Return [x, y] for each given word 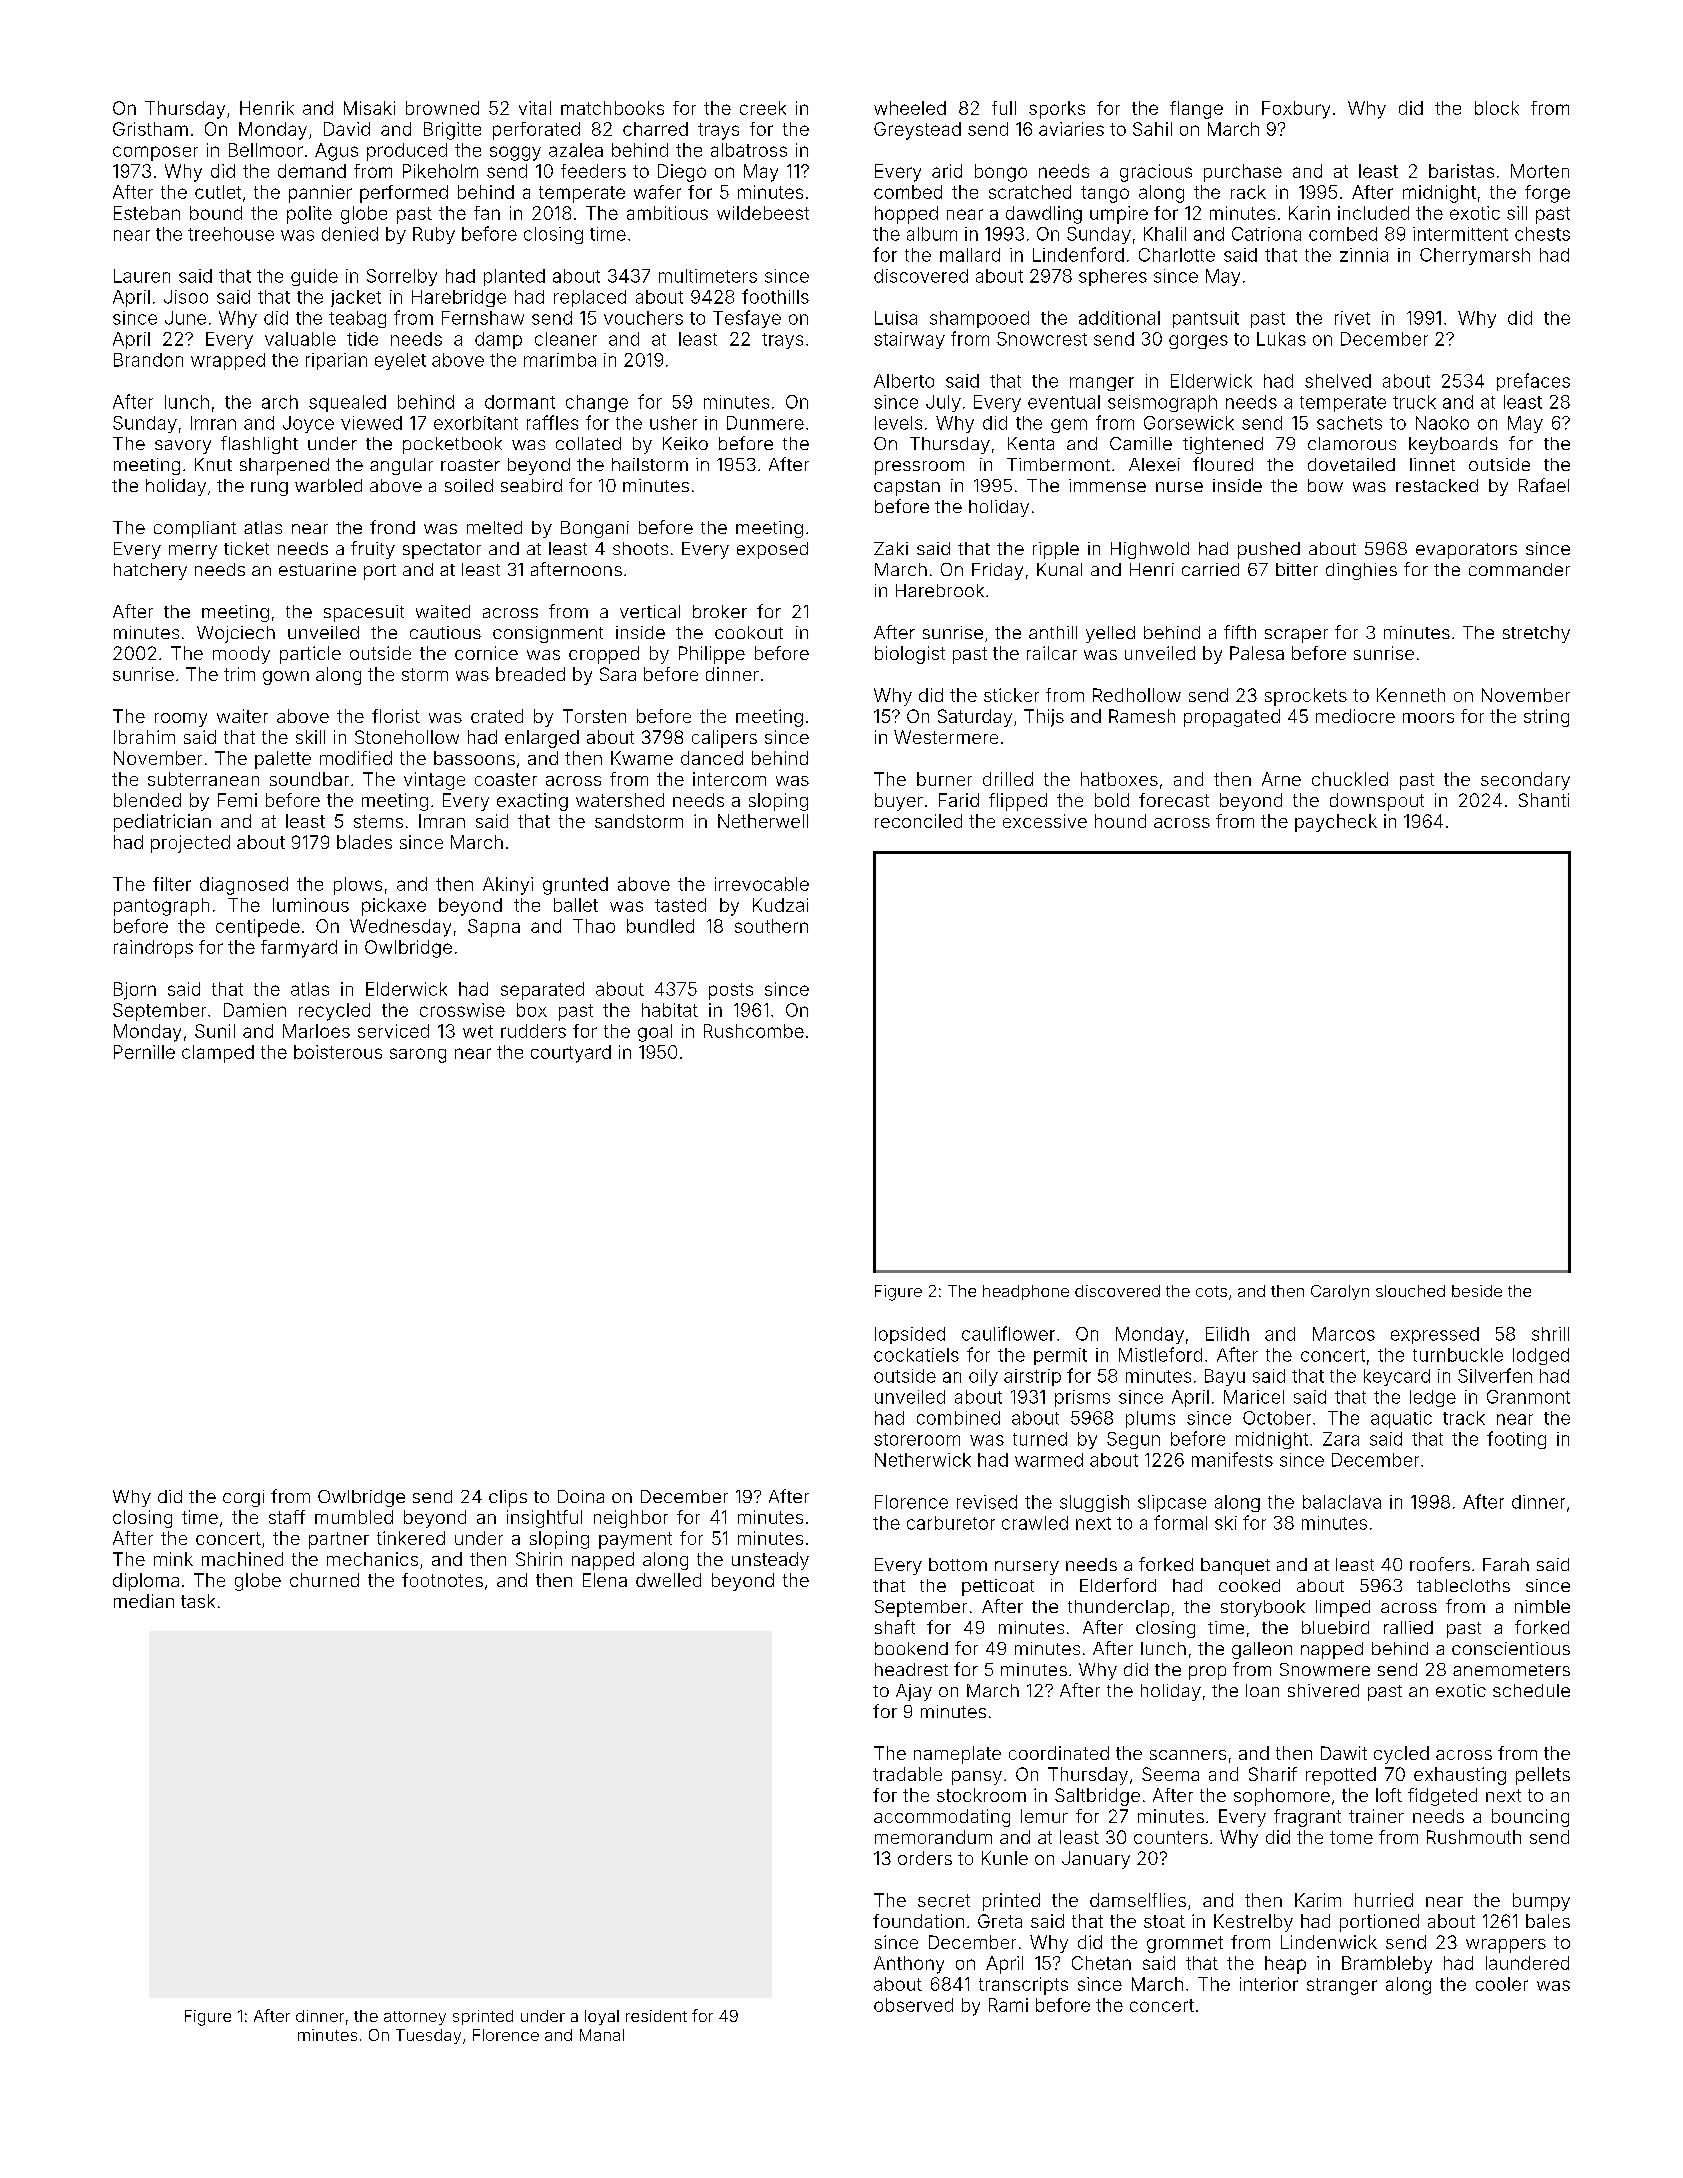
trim [239, 674]
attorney [415, 2018]
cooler [1502, 1984]
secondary [1525, 781]
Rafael [1544, 485]
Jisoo [186, 297]
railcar [1052, 653]
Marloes [316, 1031]
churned [324, 1580]
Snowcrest [1042, 339]
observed [913, 2005]
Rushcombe [754, 1031]
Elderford [1118, 1585]
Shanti [1544, 800]
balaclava [1342, 1502]
